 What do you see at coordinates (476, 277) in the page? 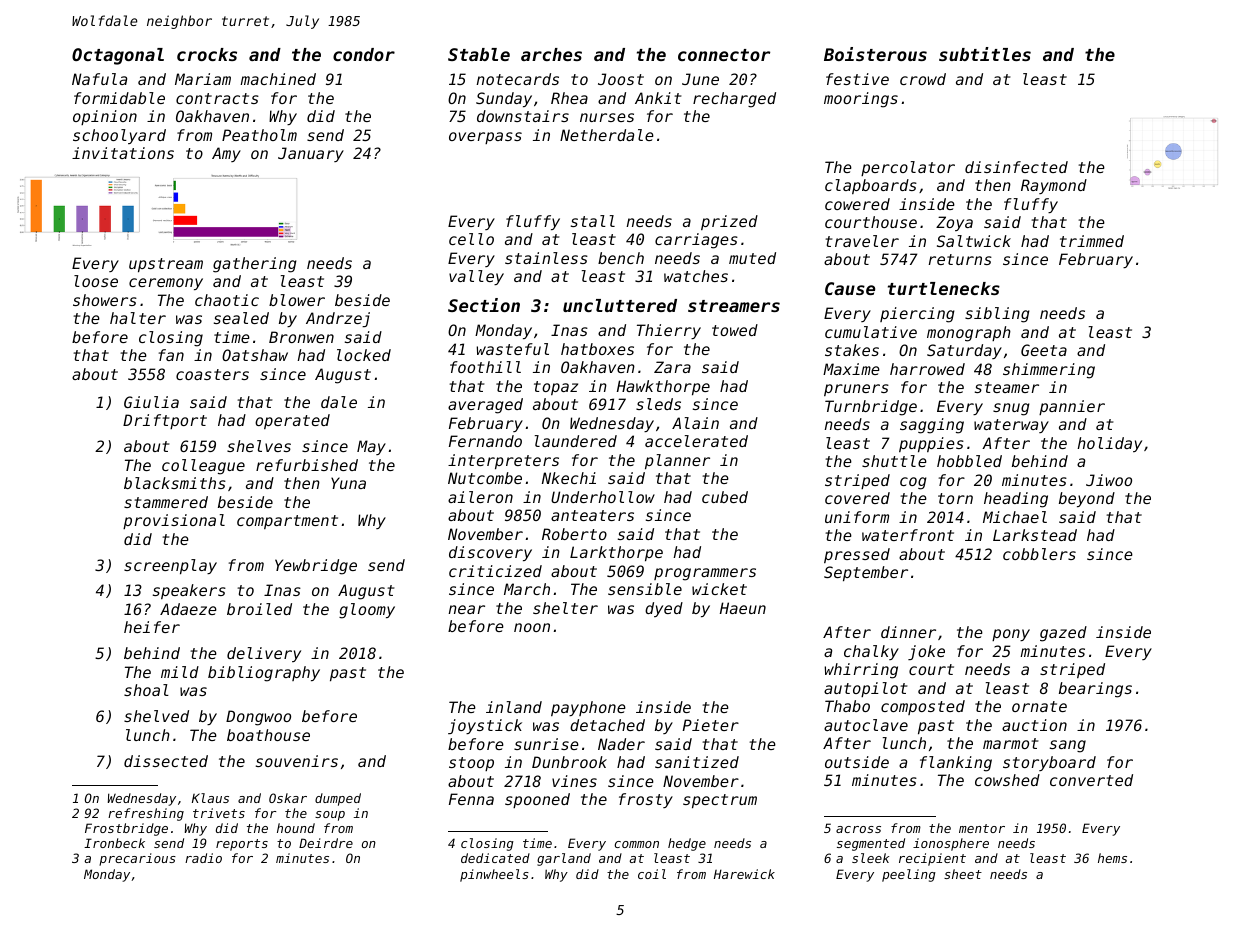
I see `valley` at bounding box center [476, 277].
